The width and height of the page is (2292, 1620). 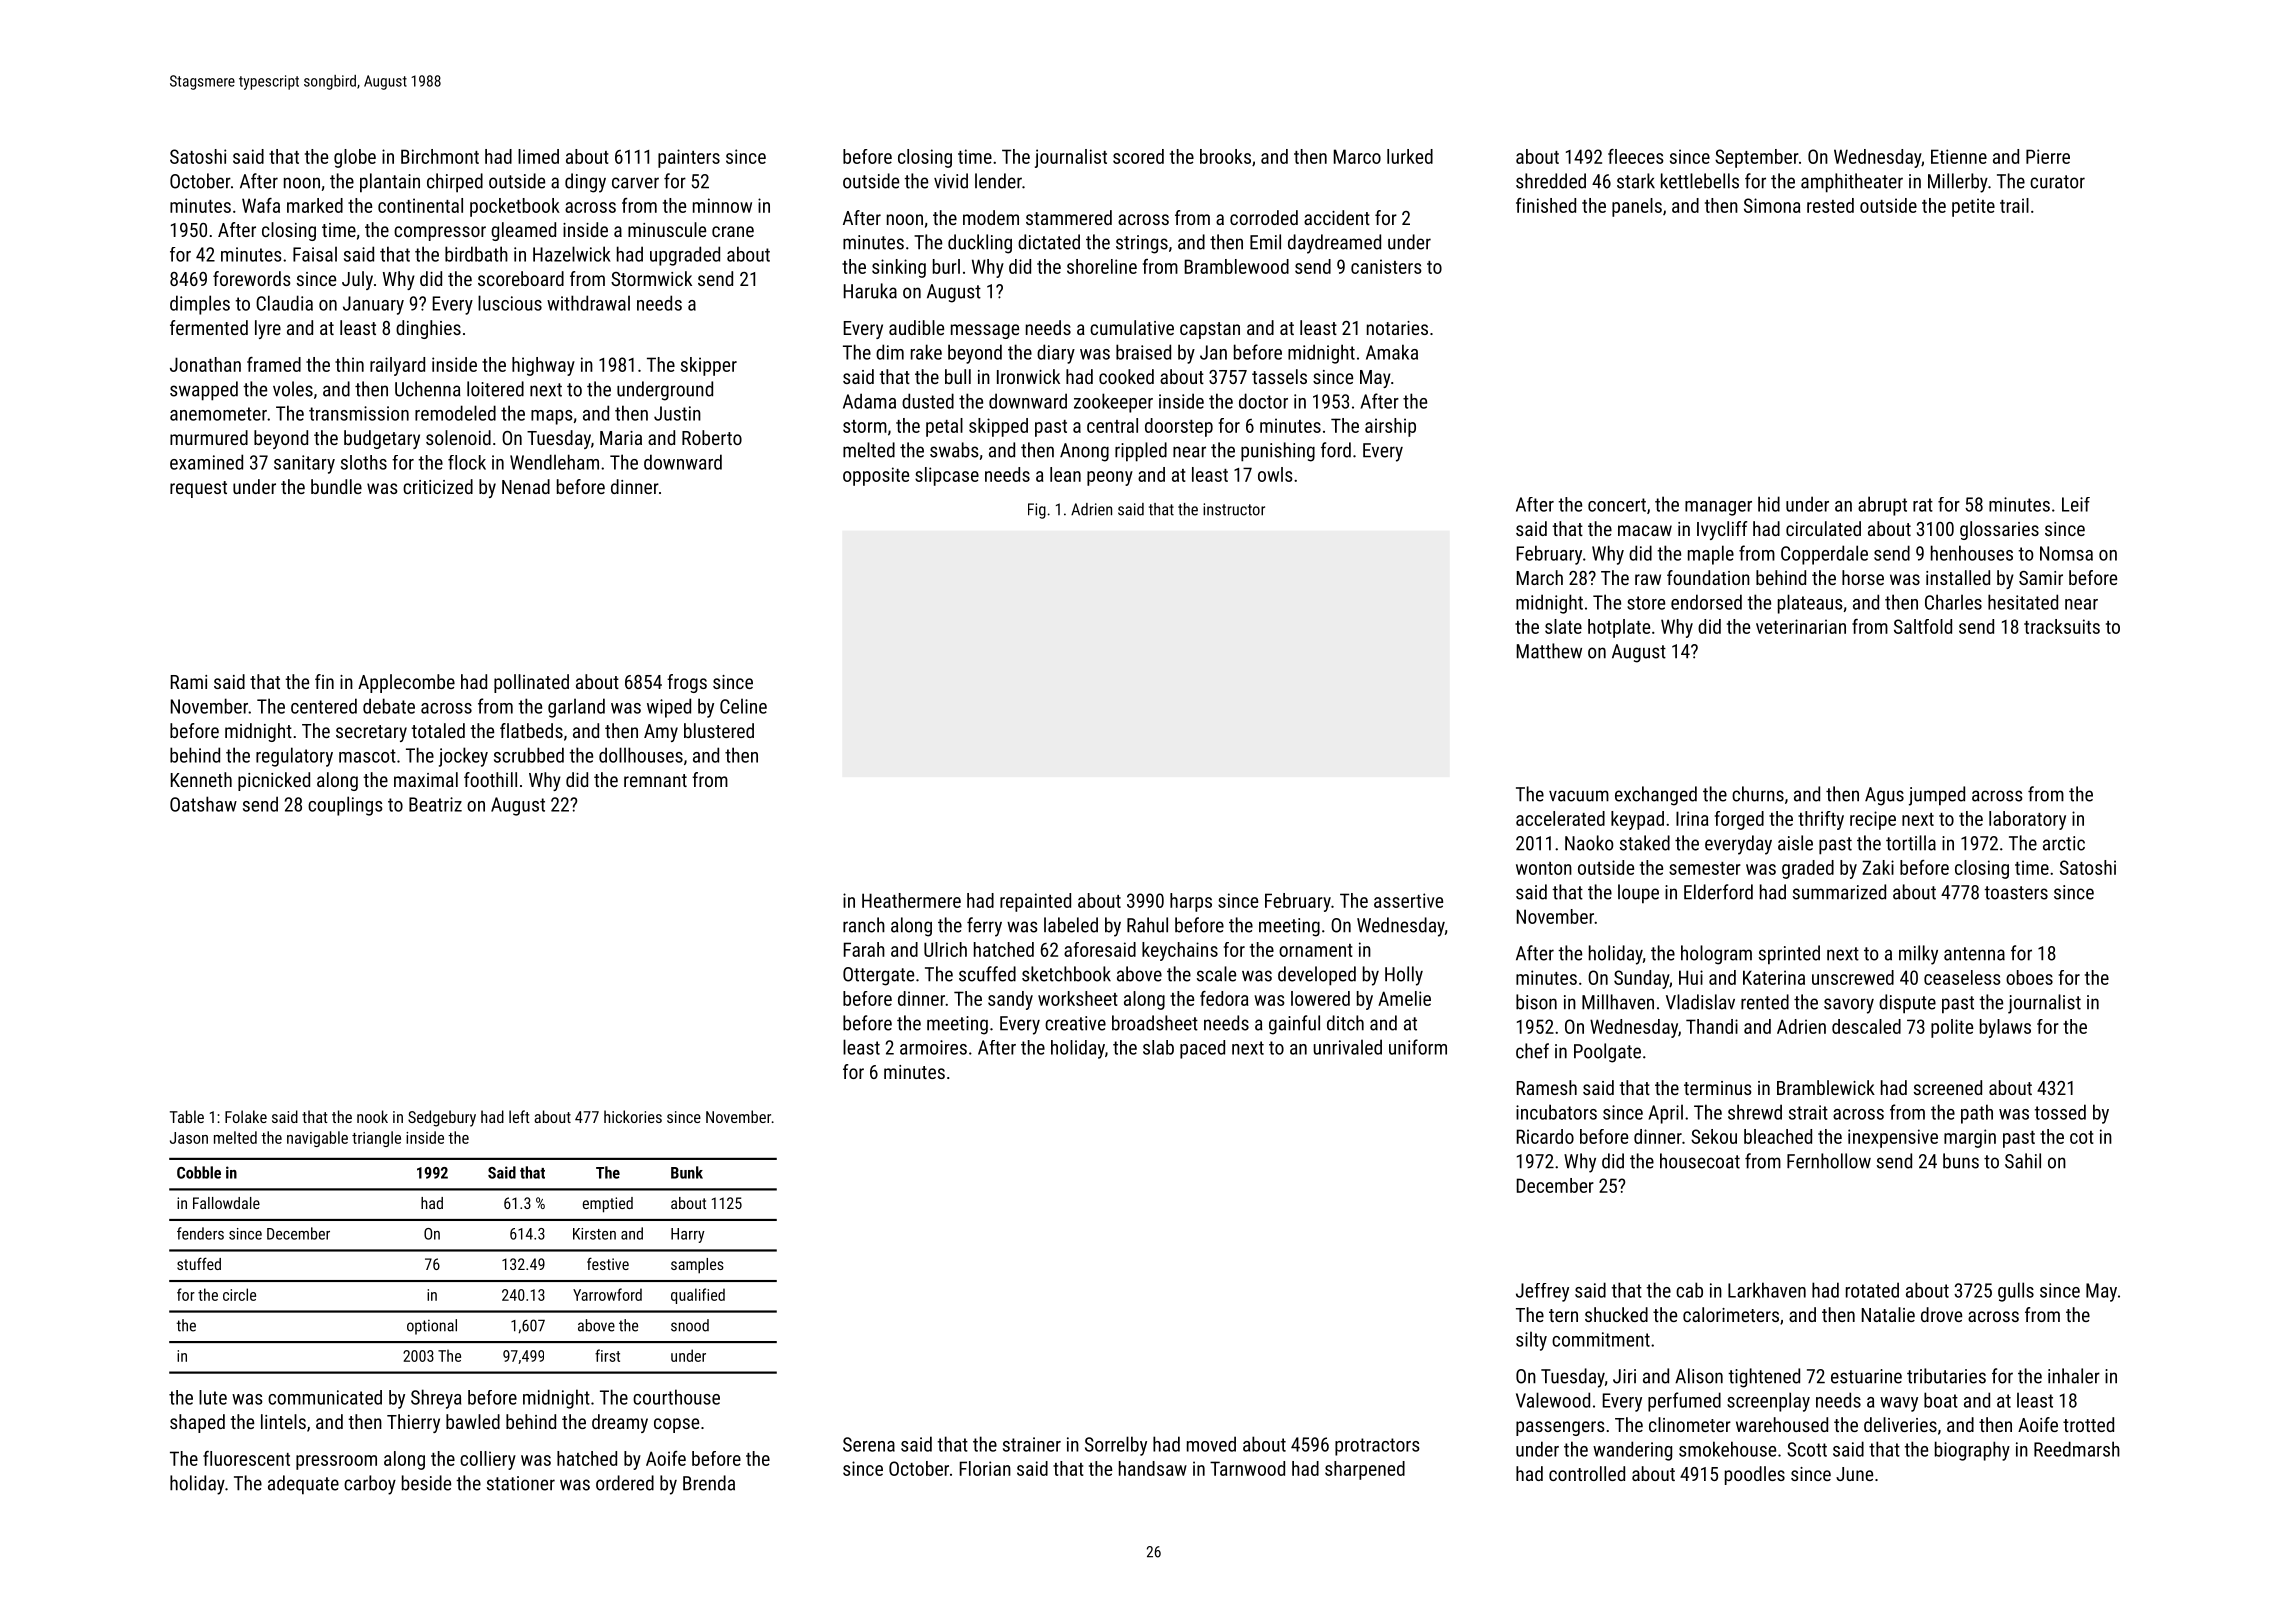 I want to click on Applecombe, so click(x=406, y=683).
